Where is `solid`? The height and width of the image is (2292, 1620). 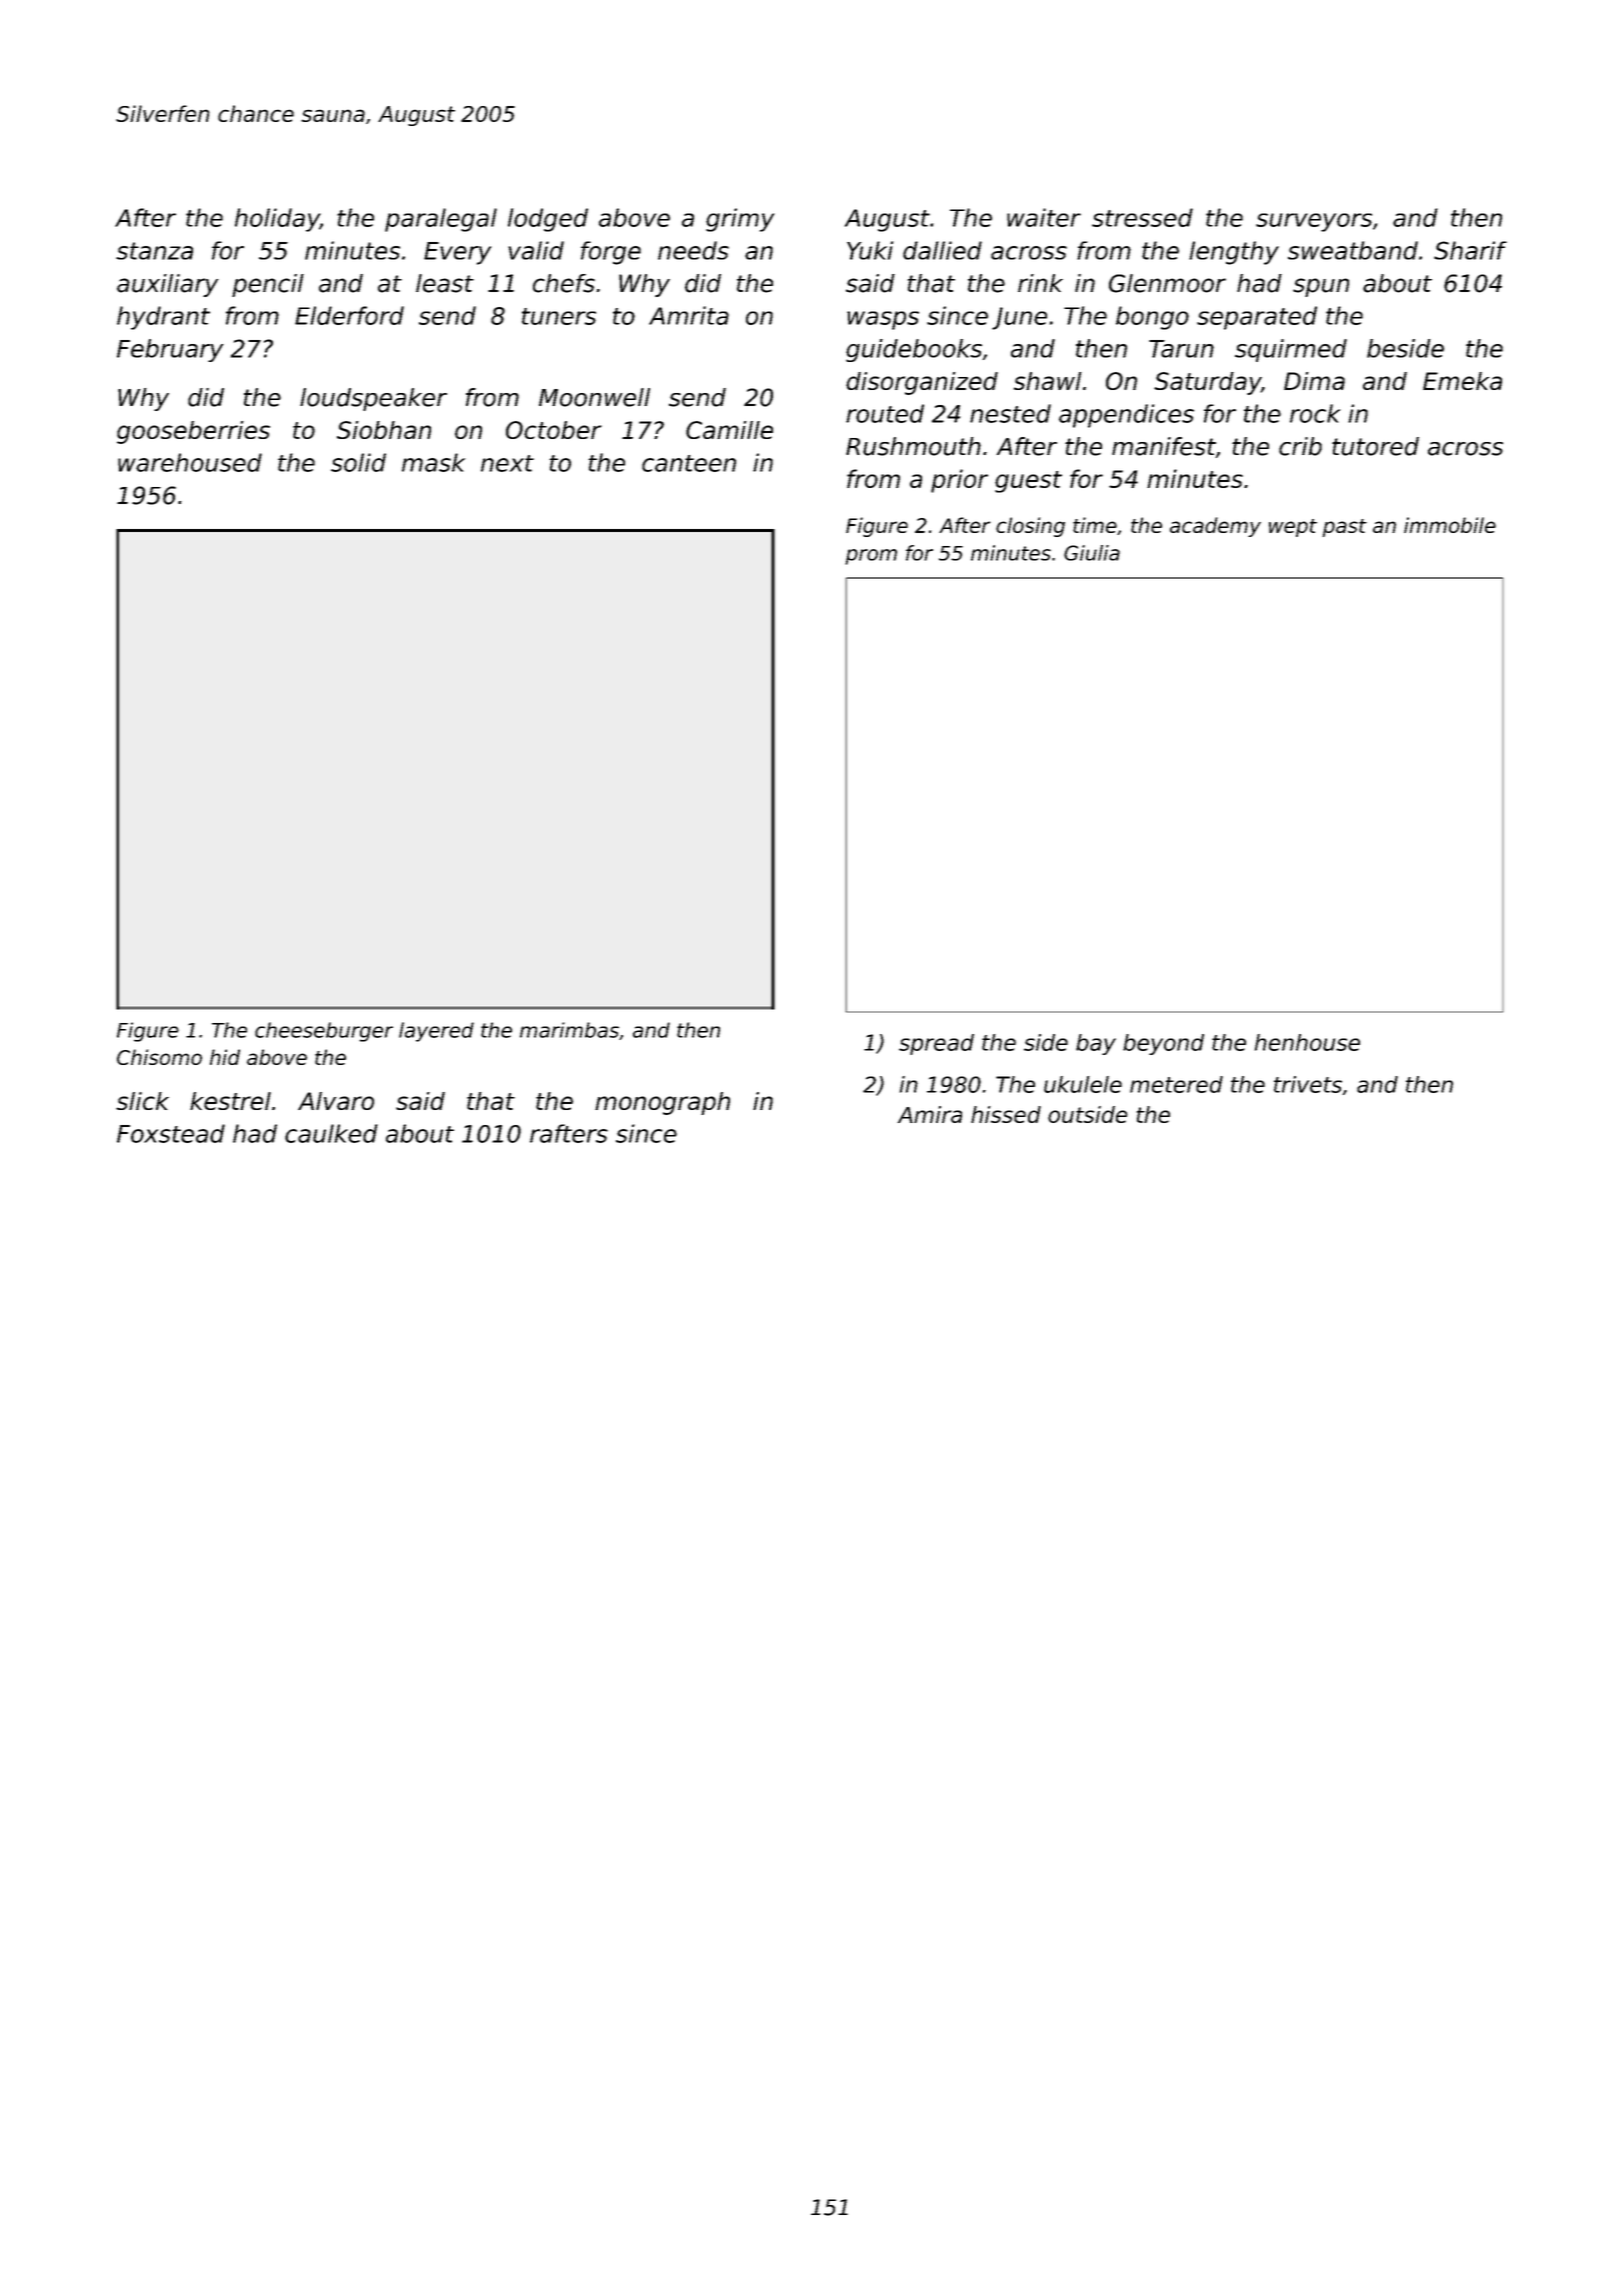 solid is located at coordinates (358, 462).
